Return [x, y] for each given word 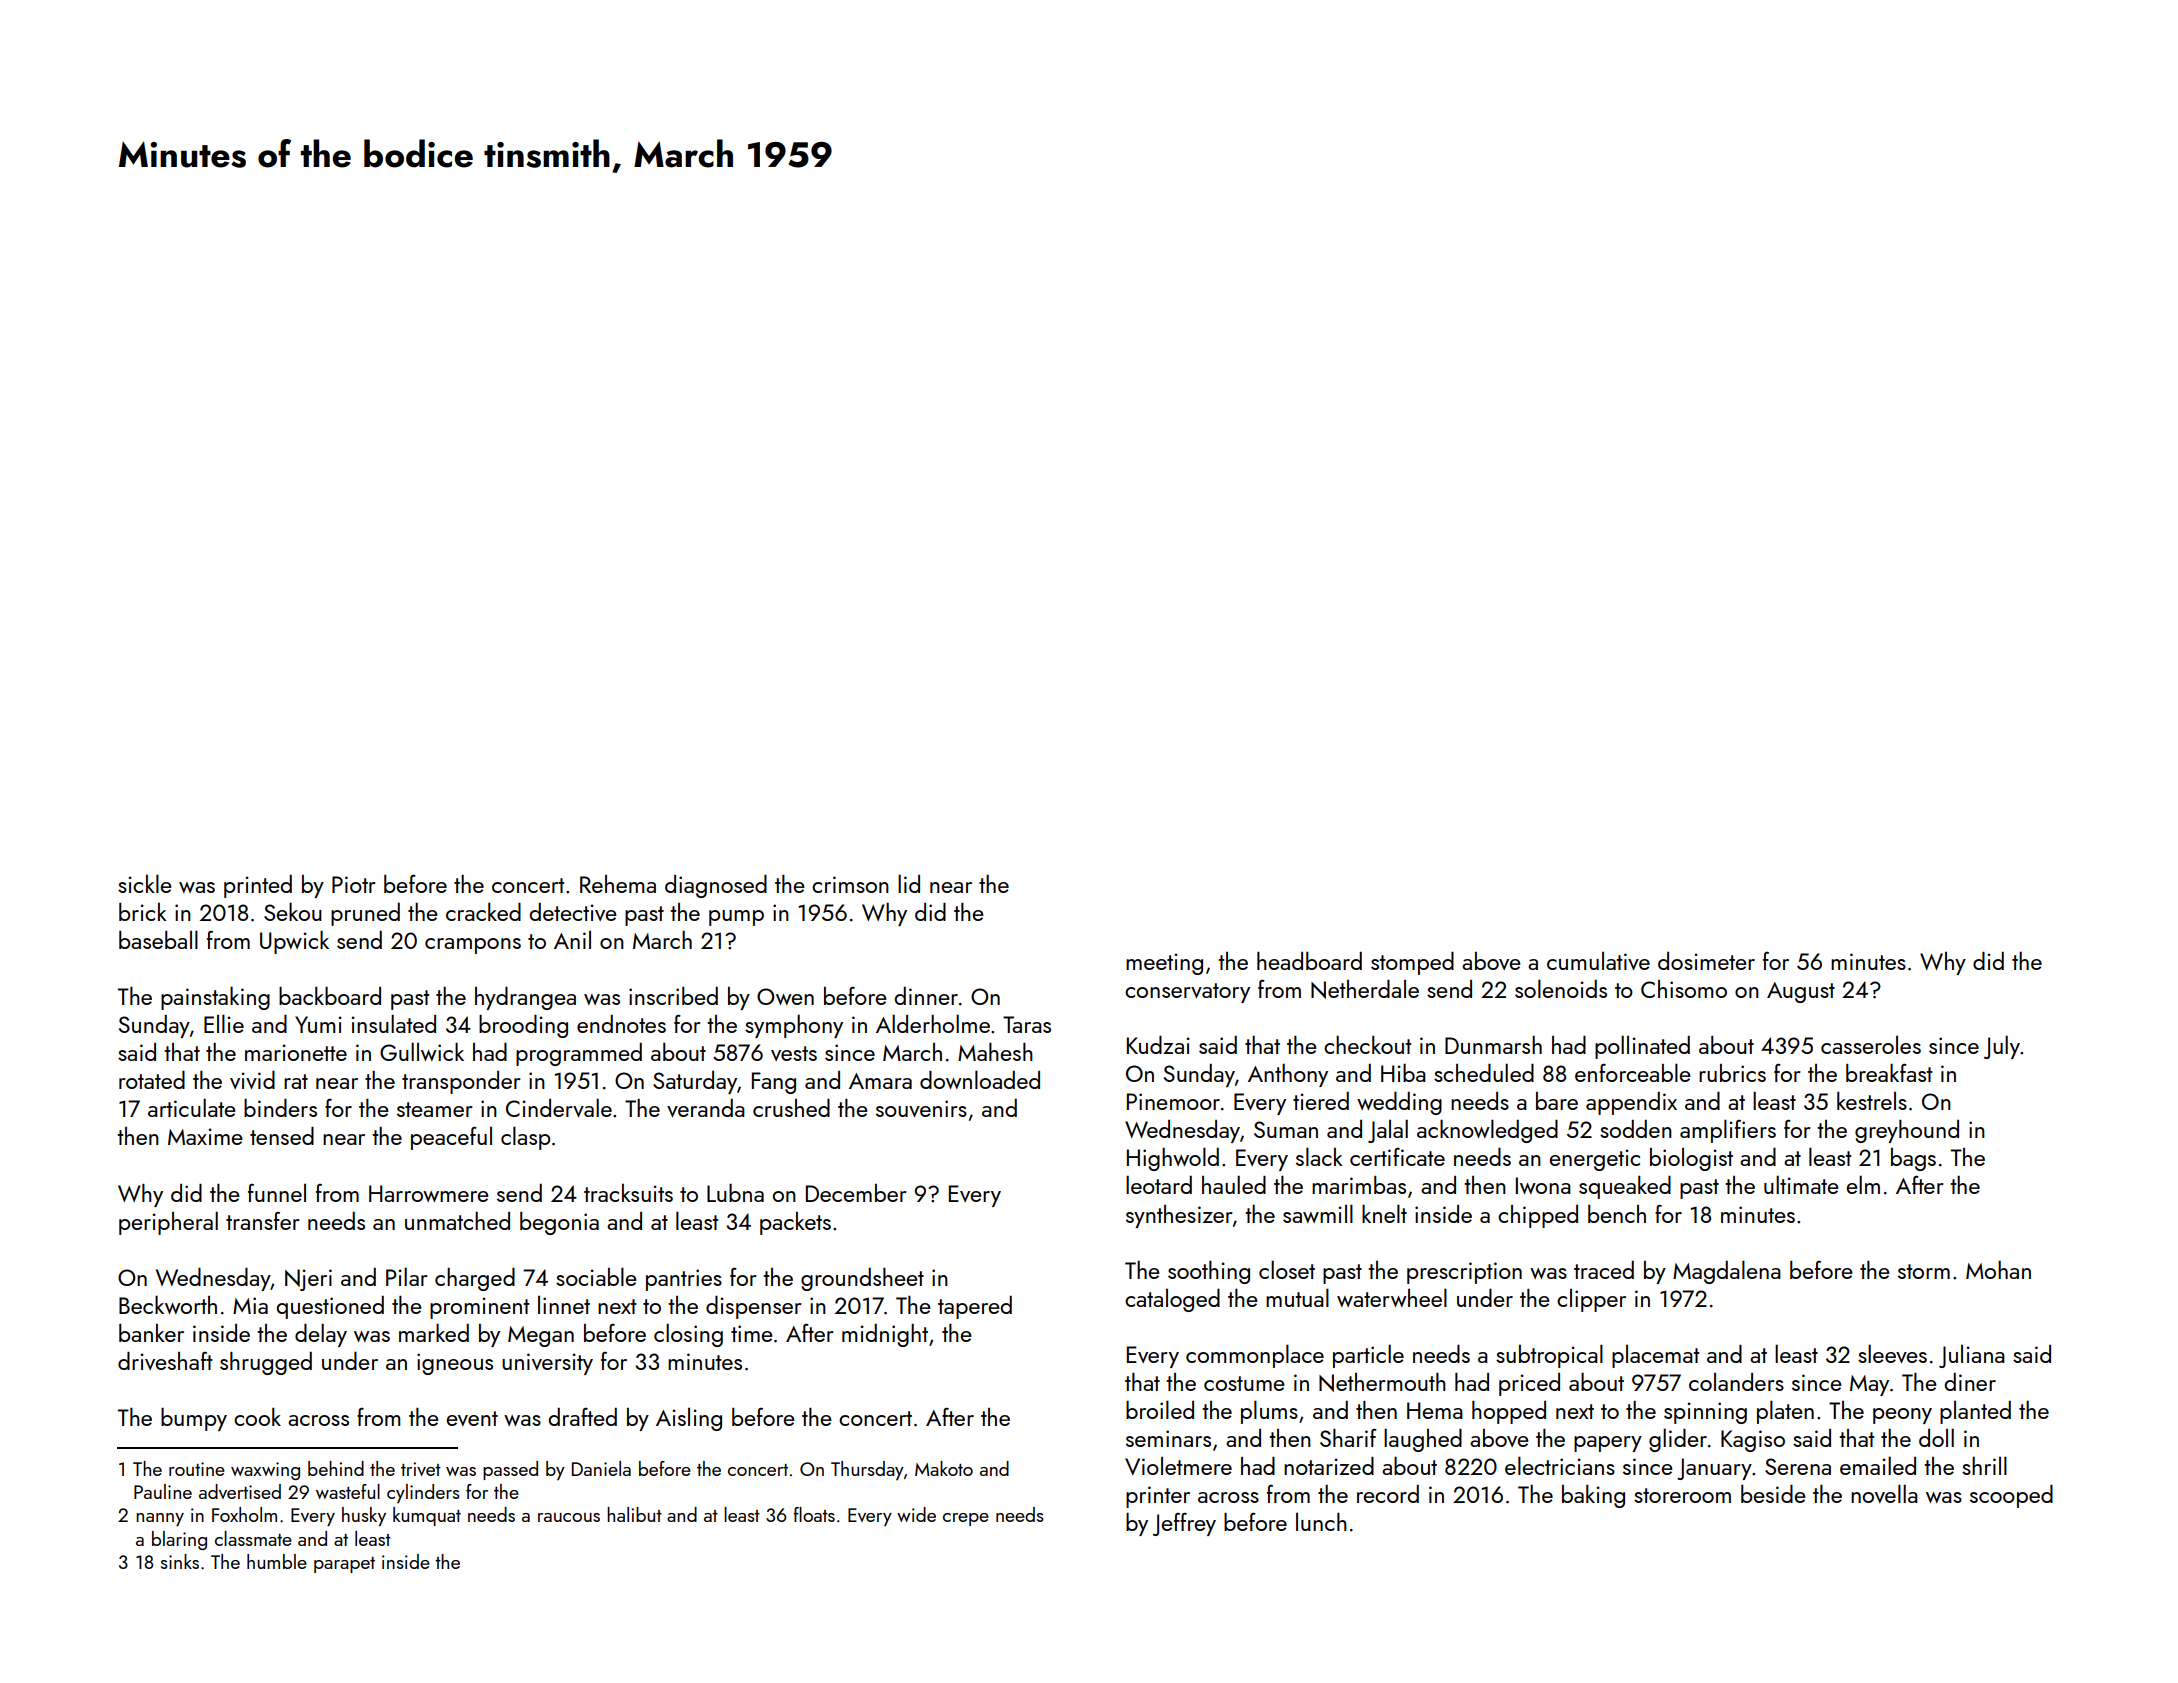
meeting [1164, 964]
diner [1970, 1382]
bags [1913, 1159]
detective [573, 912]
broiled [1160, 1409]
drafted [582, 1417]
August [1801, 992]
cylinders [423, 1493]
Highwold [1173, 1159]
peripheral [168, 1223]
